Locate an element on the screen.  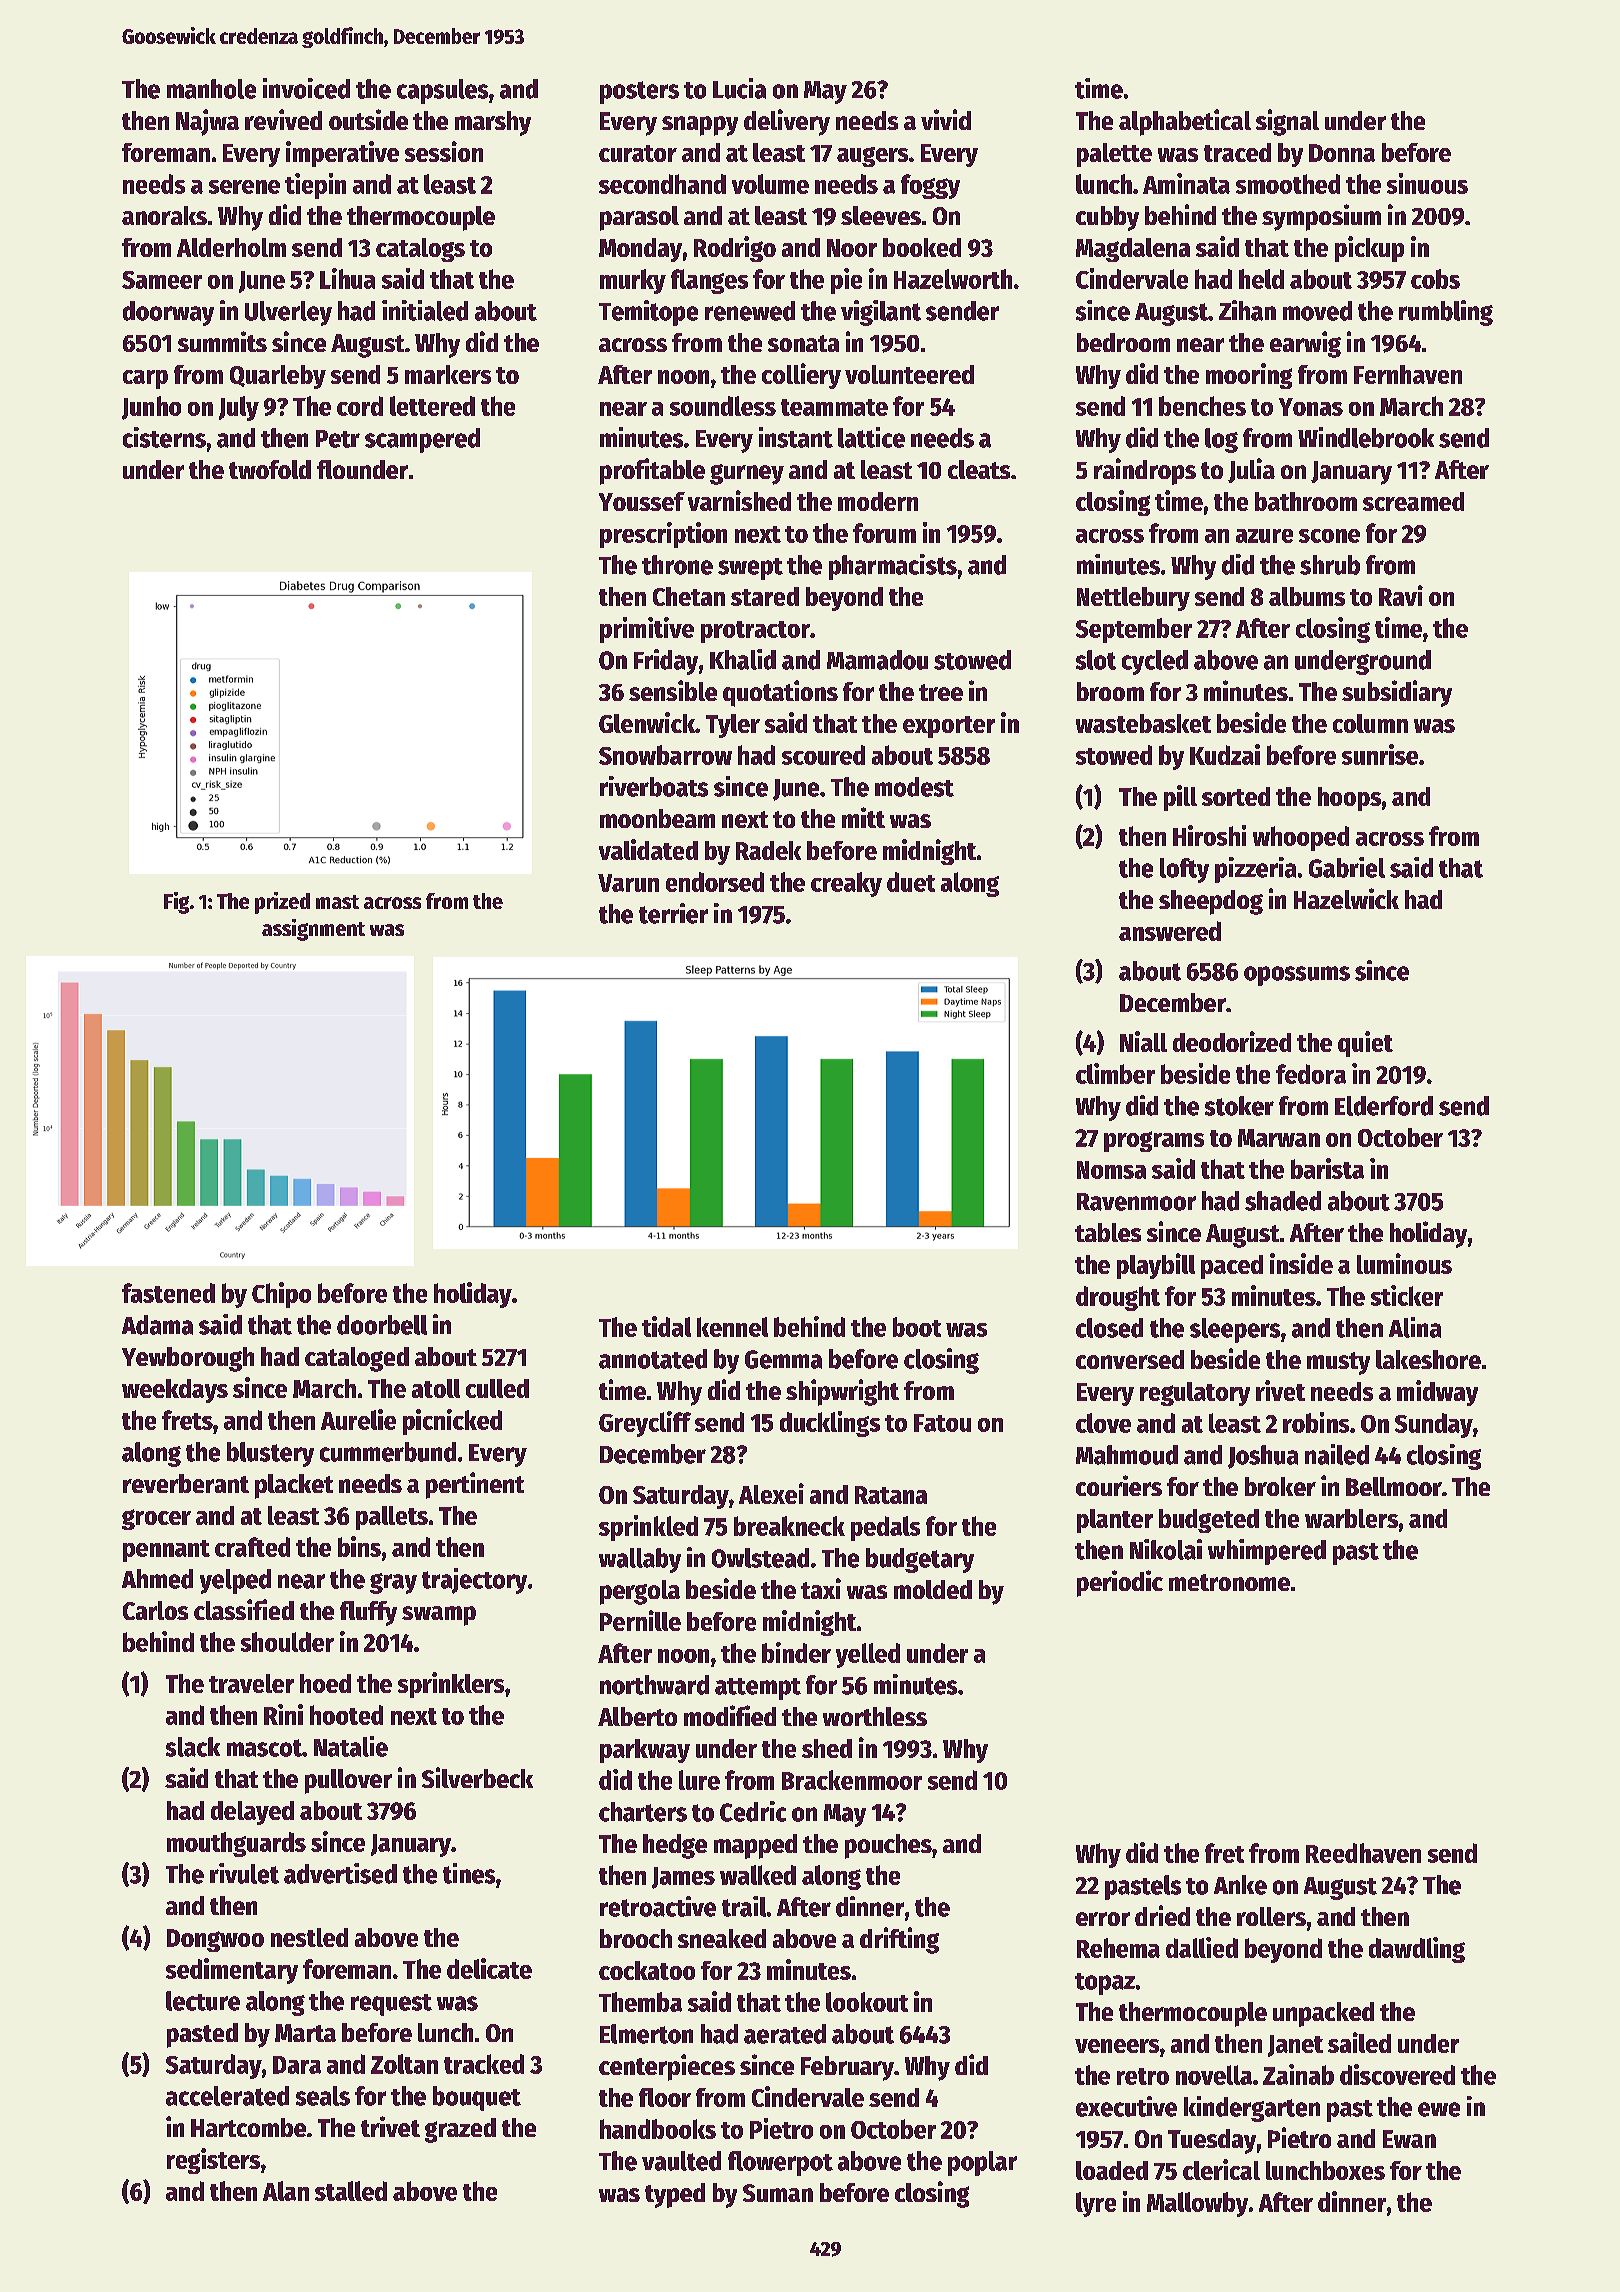
Silverbeck is located at coordinates (477, 1777).
